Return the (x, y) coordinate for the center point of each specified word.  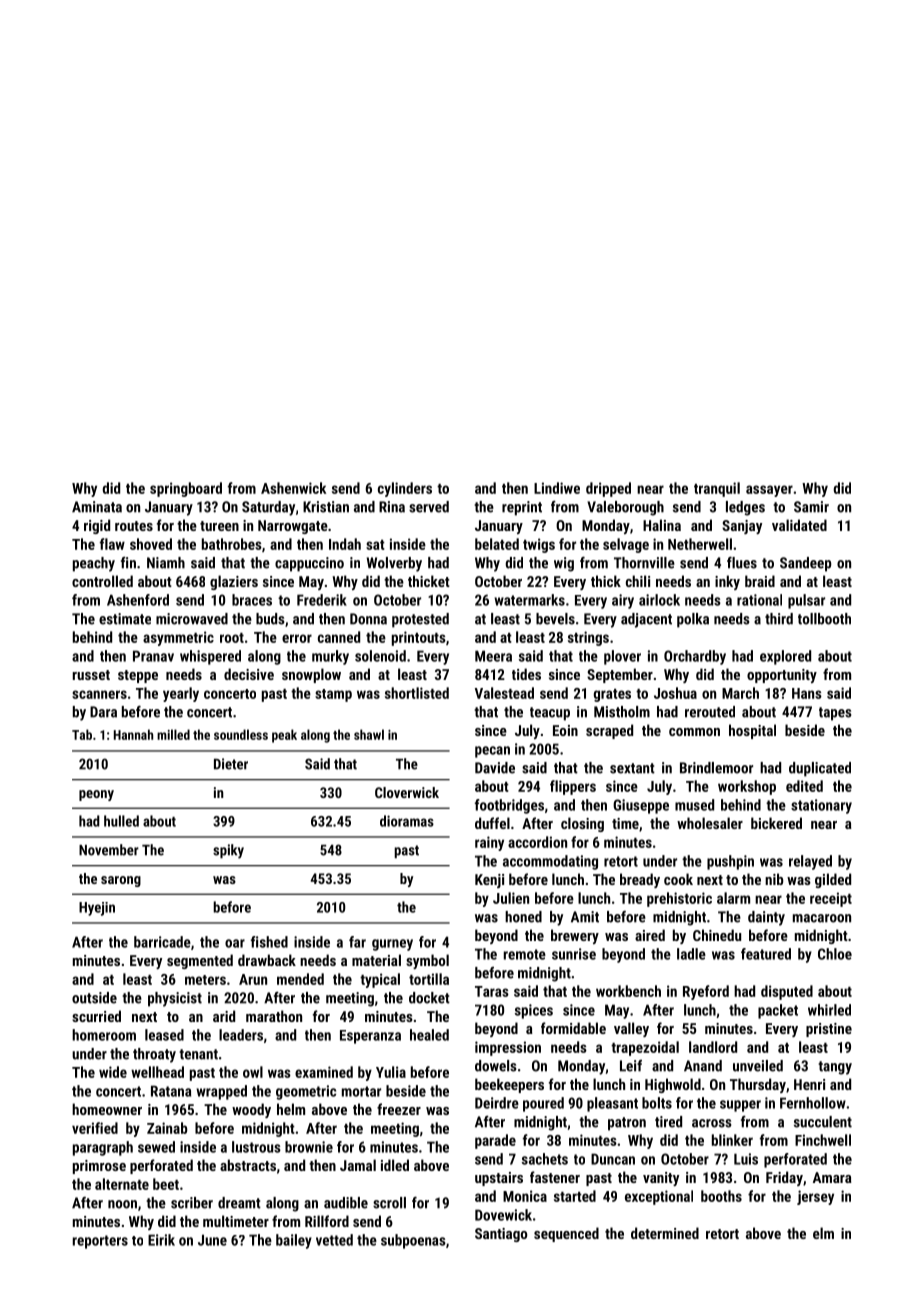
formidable (573, 1028)
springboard (186, 489)
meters (205, 980)
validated (799, 525)
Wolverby (394, 564)
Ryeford (706, 992)
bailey (294, 1241)
